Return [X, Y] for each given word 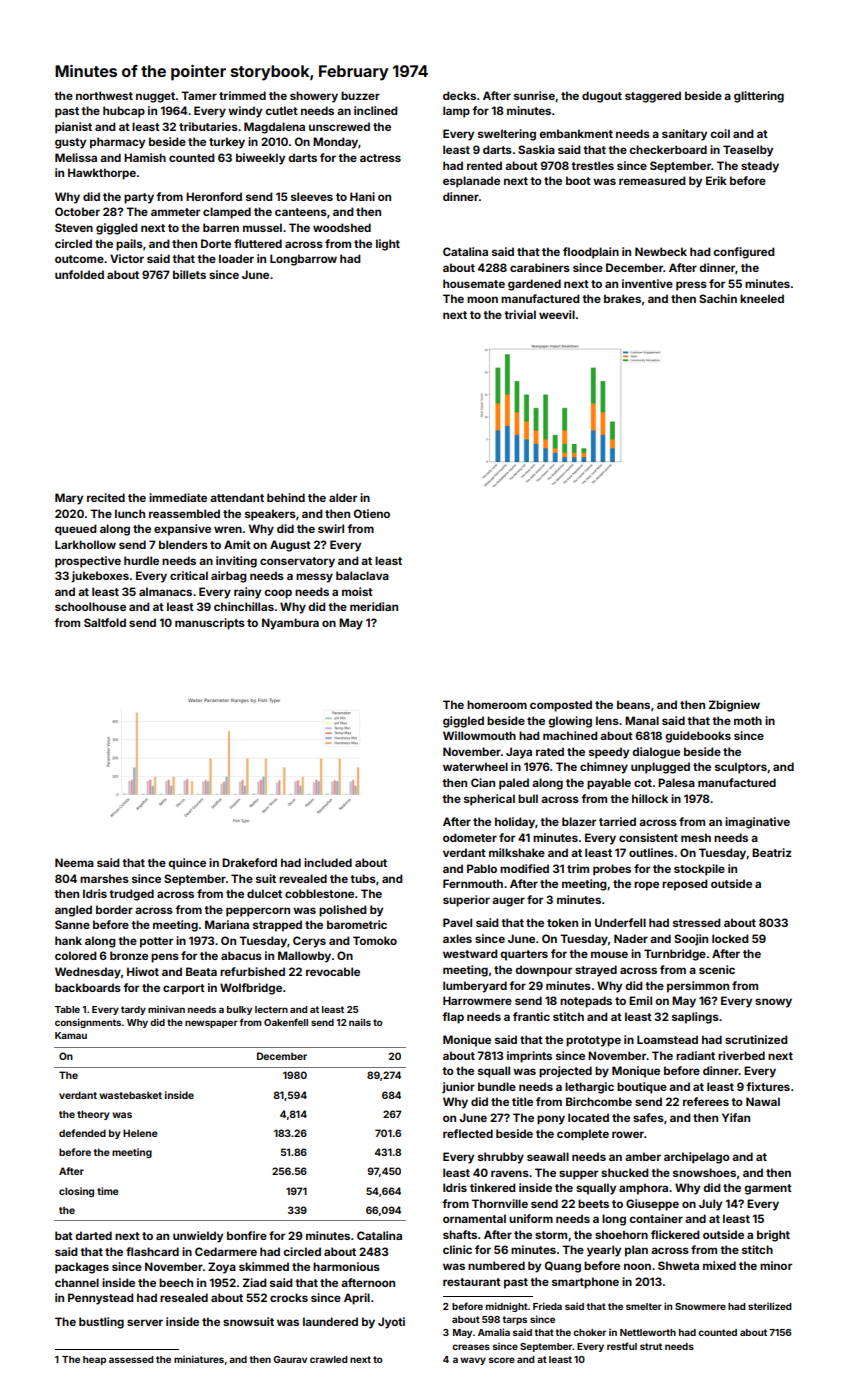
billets [189, 274]
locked [730, 938]
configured [744, 253]
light [388, 245]
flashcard [152, 1251]
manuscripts [210, 624]
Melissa [76, 157]
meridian [374, 606]
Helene [140, 1133]
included [328, 862]
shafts [460, 1234]
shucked [625, 1172]
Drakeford [249, 862]
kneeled [762, 298]
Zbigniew [734, 706]
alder [343, 497]
